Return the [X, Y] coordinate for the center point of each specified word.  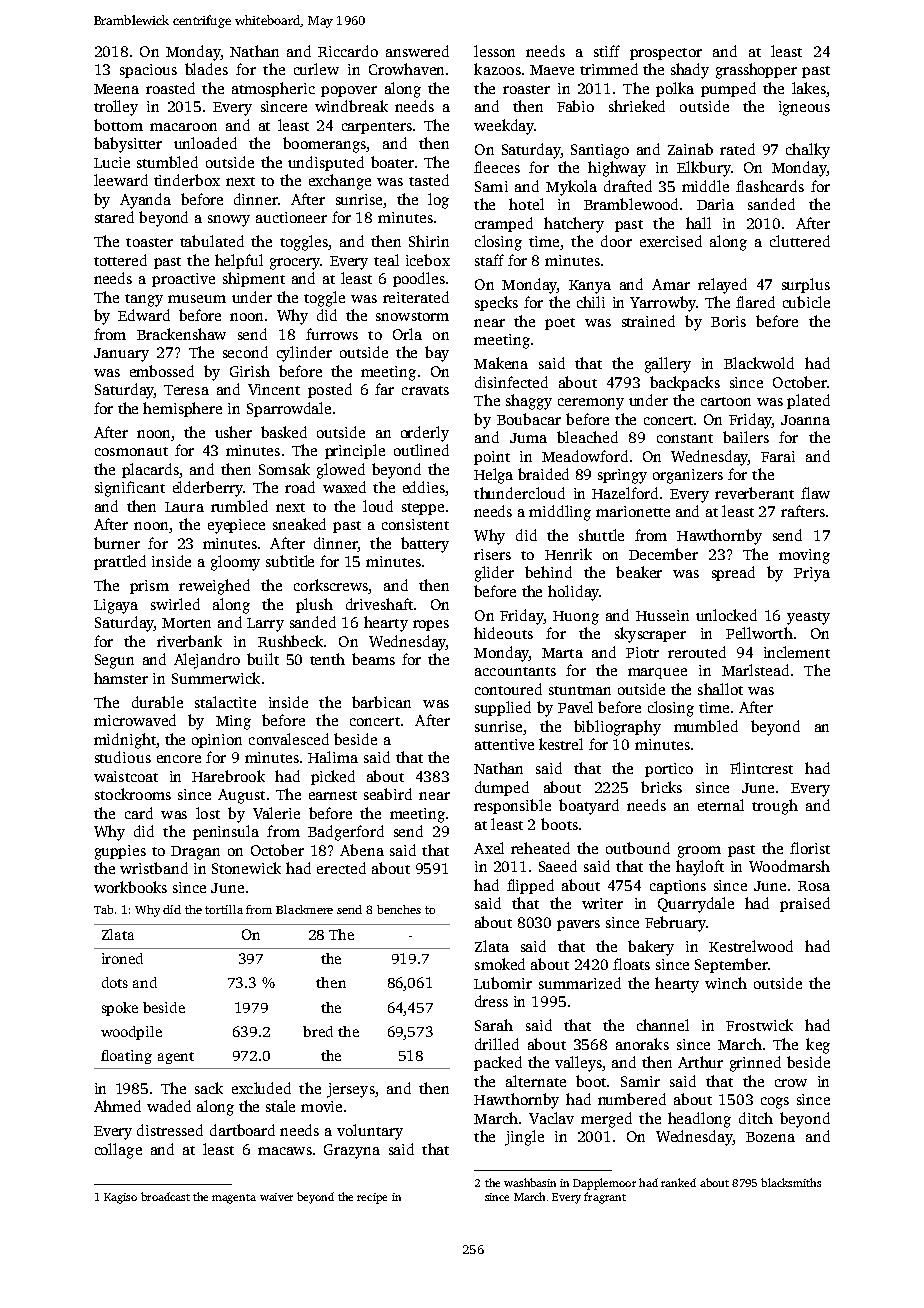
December [663, 554]
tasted [429, 180]
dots [115, 982]
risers [492, 554]
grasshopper [756, 71]
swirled [175, 604]
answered [417, 51]
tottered [120, 260]
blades [206, 69]
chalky [808, 151]
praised [805, 904]
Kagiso [120, 1198]
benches [399, 909]
